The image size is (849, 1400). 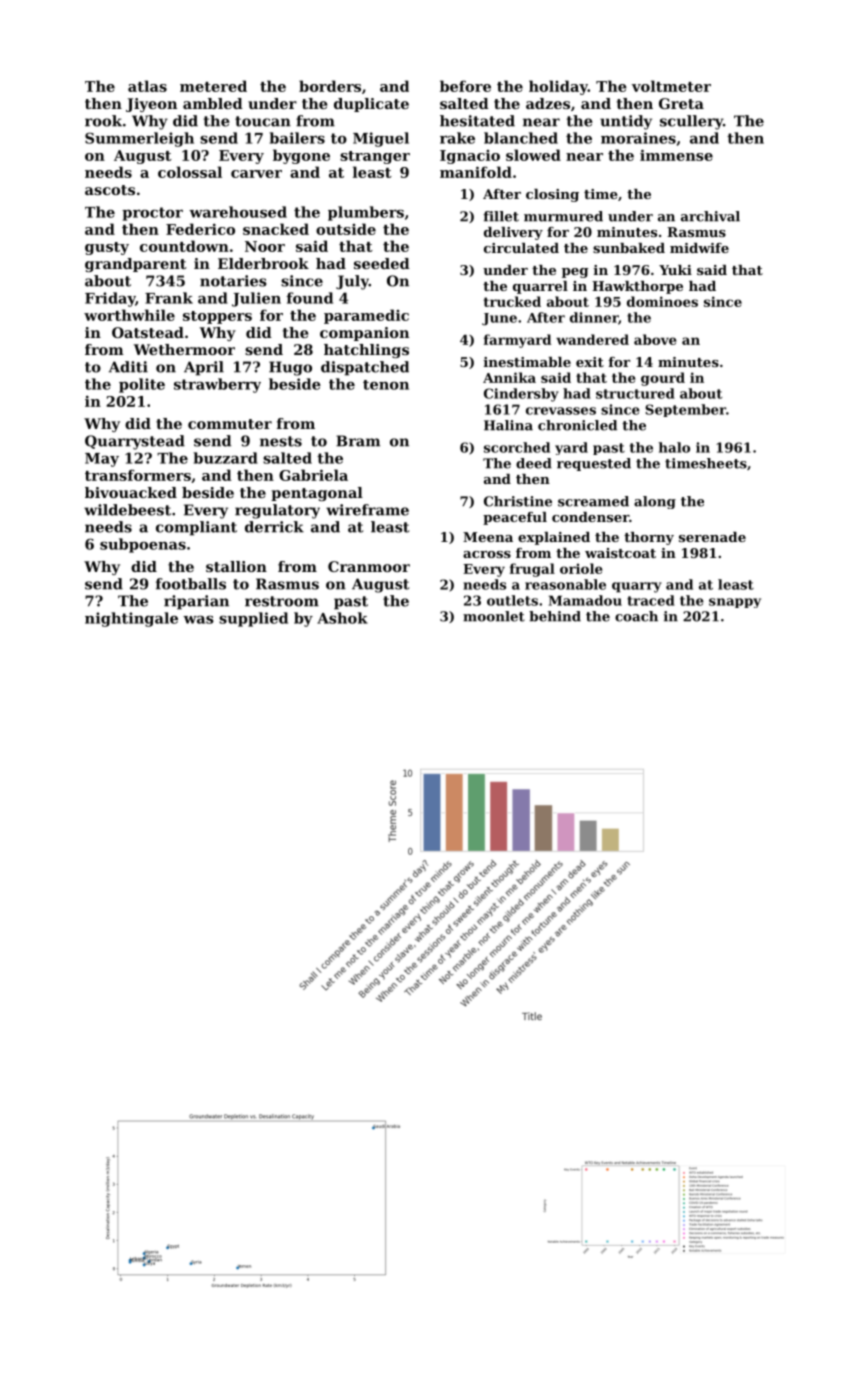 I want to click on worthwhile, so click(x=129, y=315).
